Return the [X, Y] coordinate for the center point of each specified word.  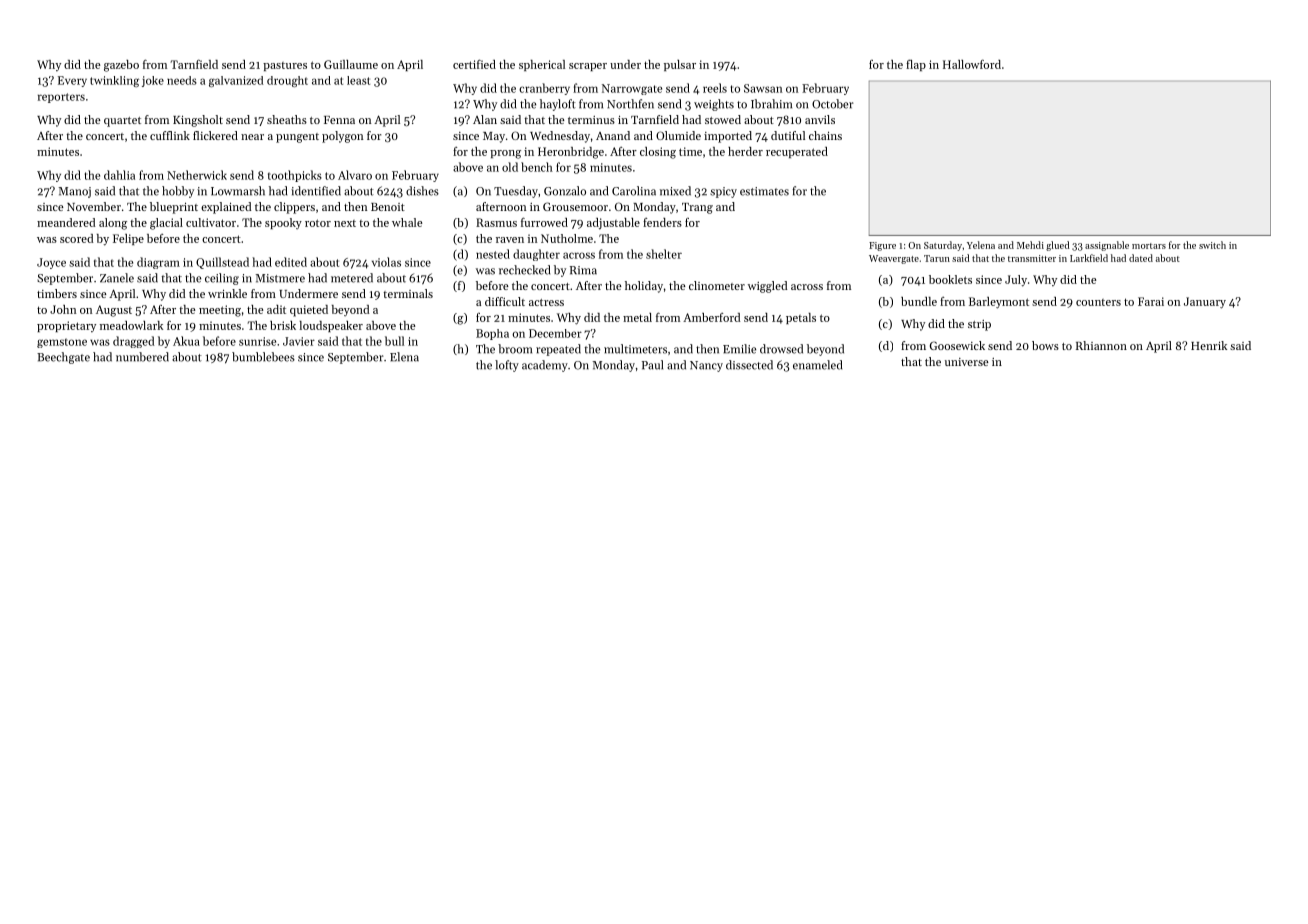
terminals [408, 293]
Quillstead [222, 263]
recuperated [797, 152]
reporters [61, 98]
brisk [283, 325]
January [1205, 303]
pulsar [680, 65]
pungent [297, 138]
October [833, 104]
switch [1212, 245]
